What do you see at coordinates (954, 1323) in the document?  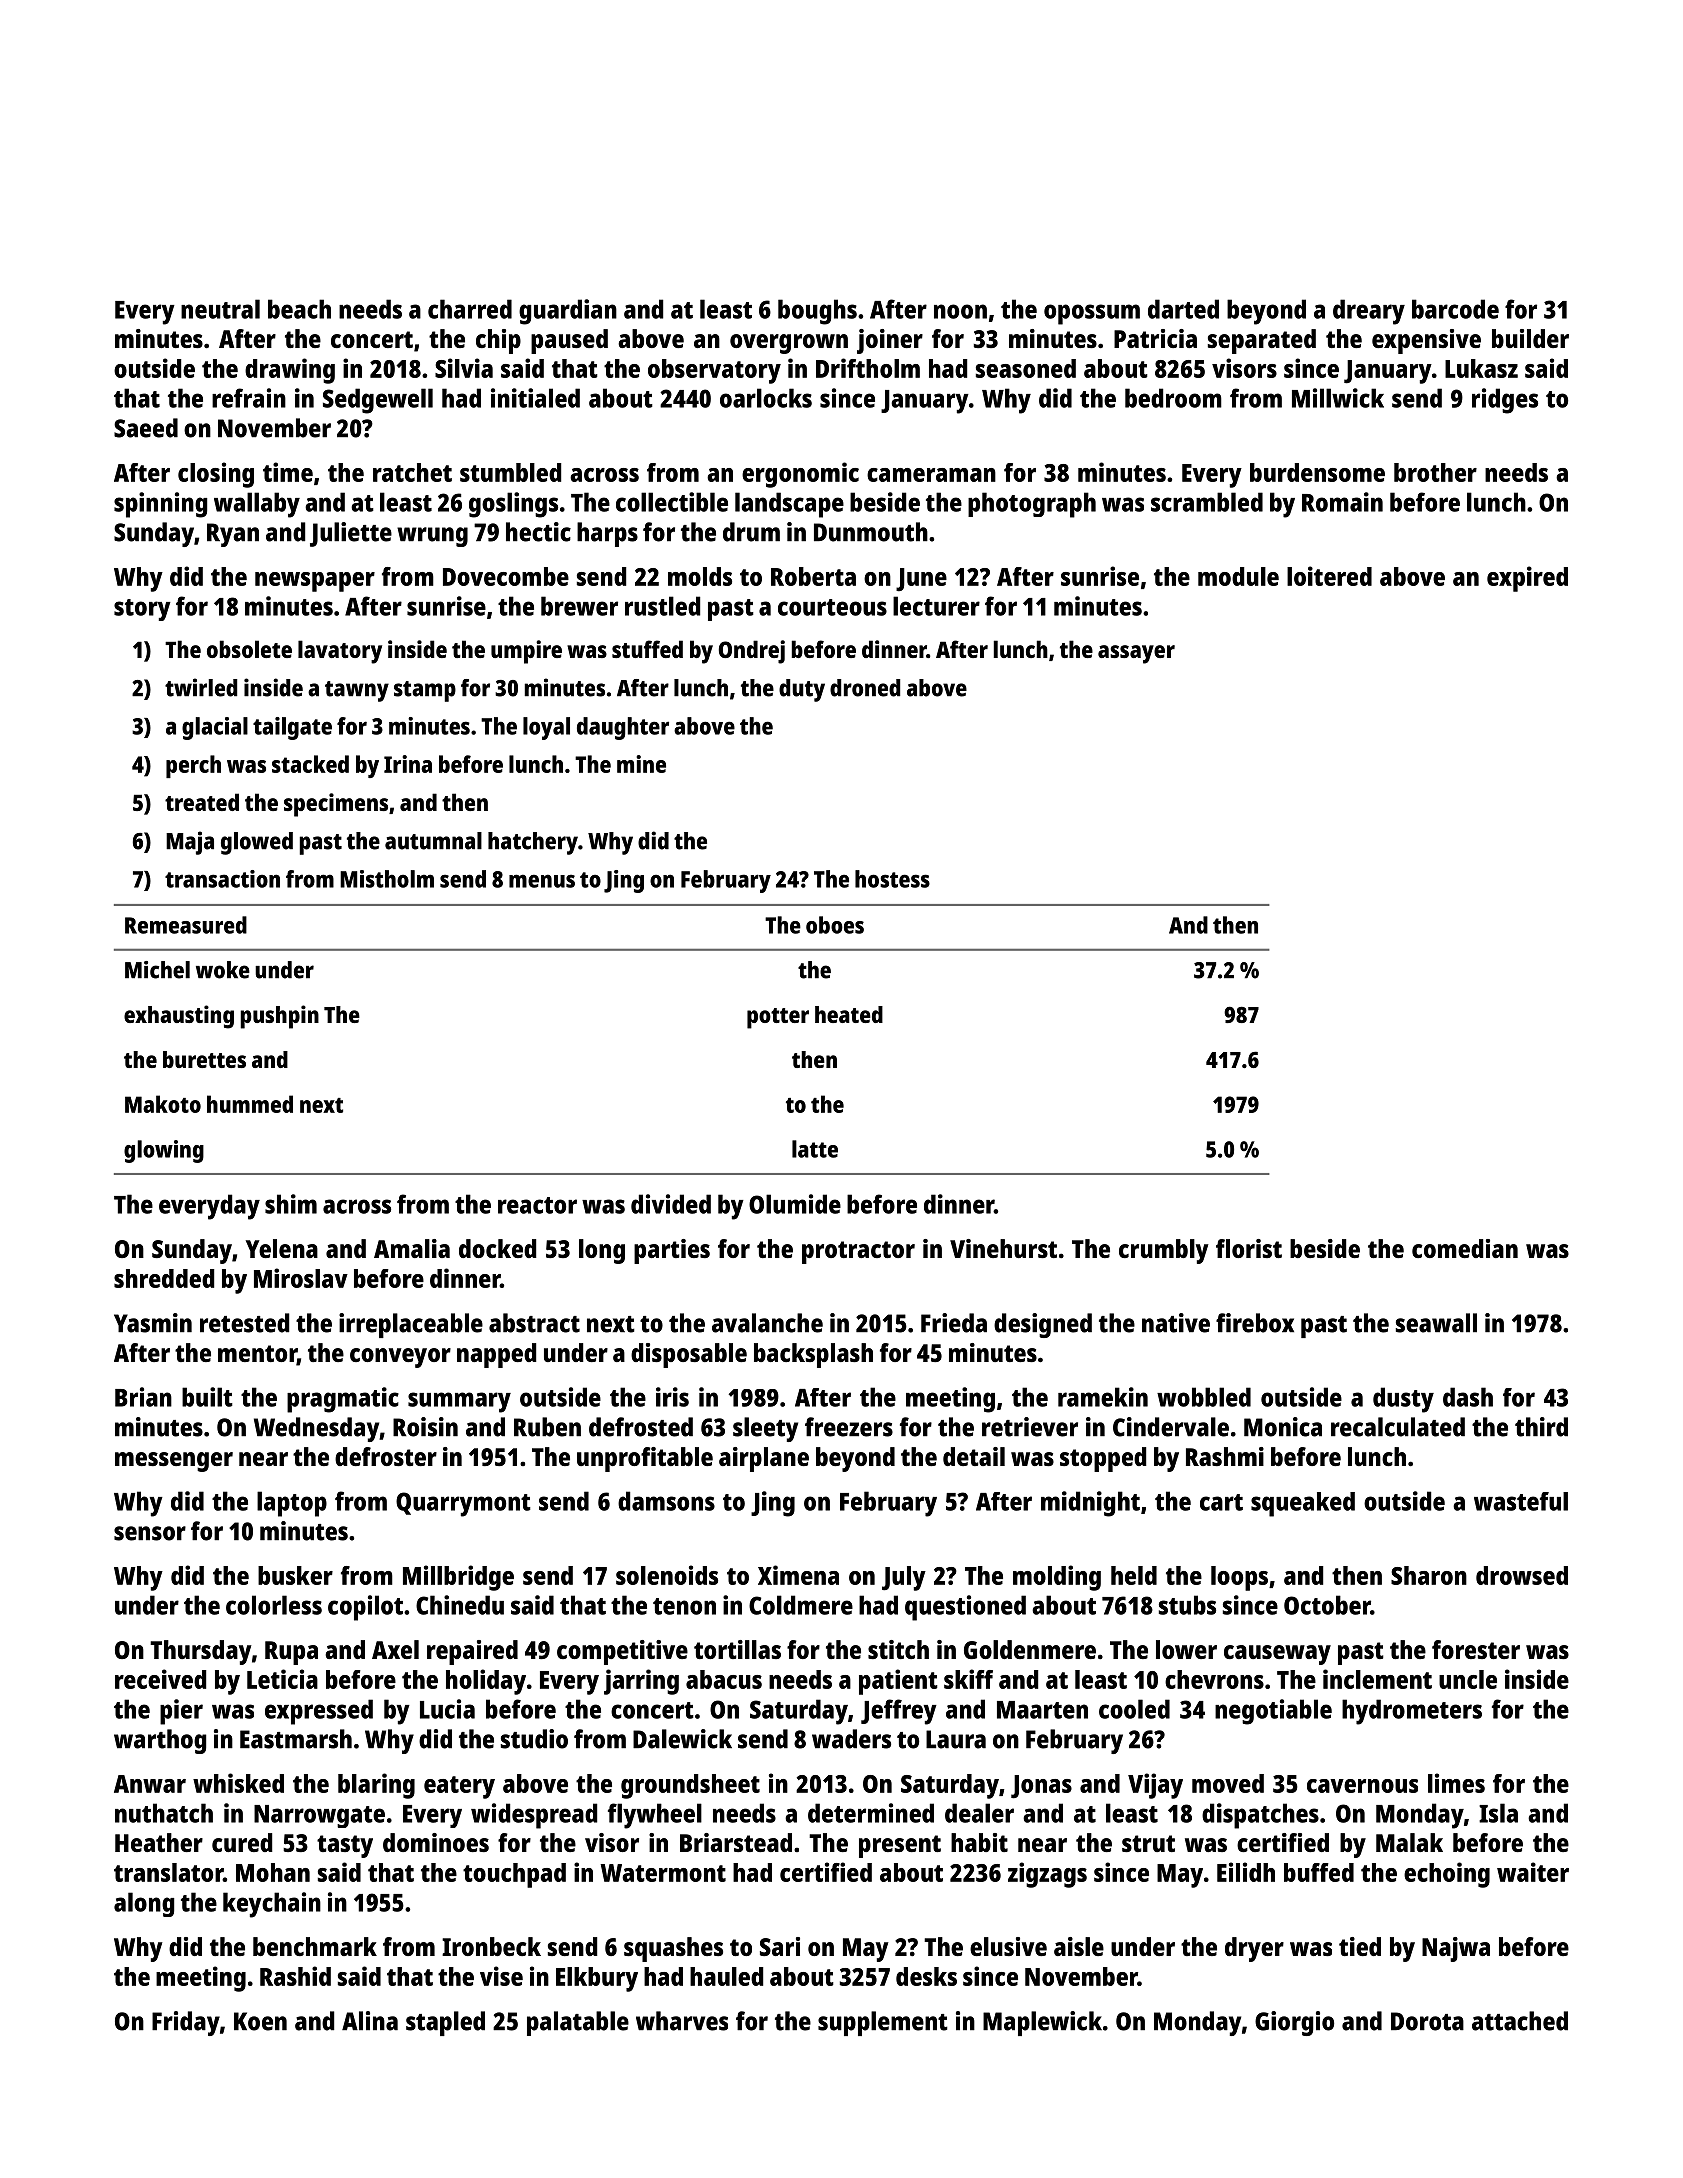 I see `Frieda` at bounding box center [954, 1323].
